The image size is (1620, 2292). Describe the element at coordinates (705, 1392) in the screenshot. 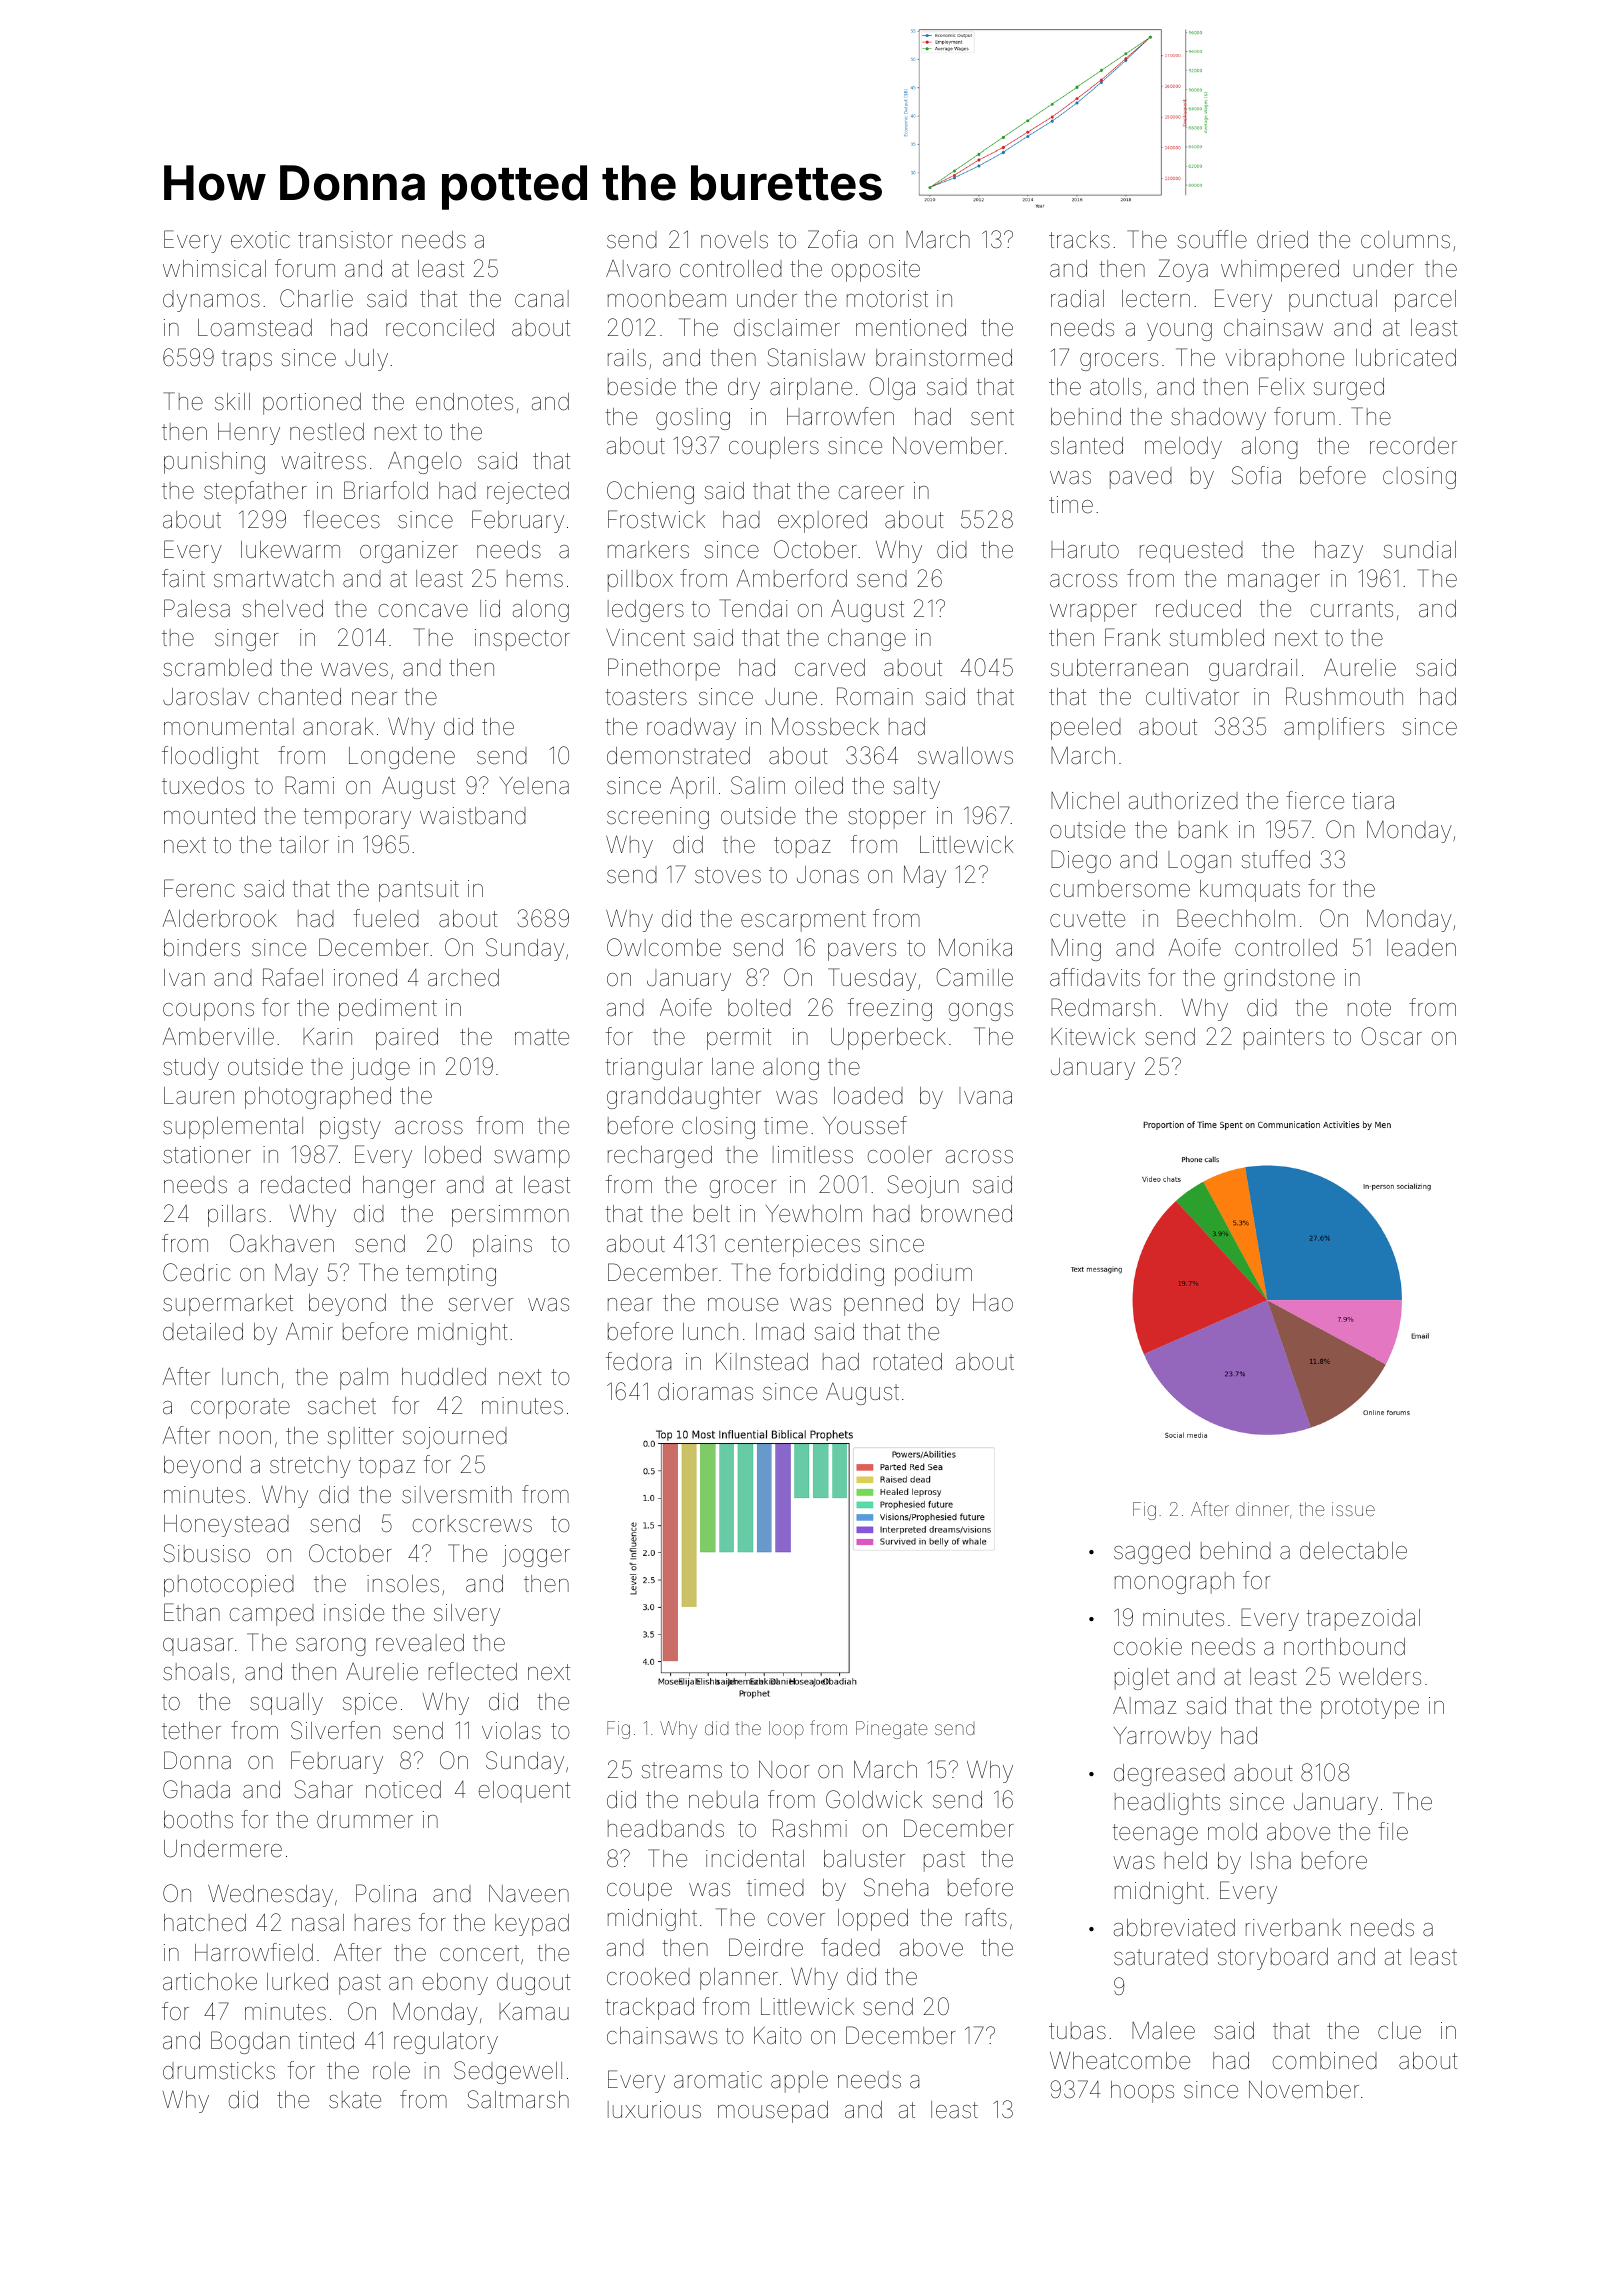

I see `dioramas` at that location.
